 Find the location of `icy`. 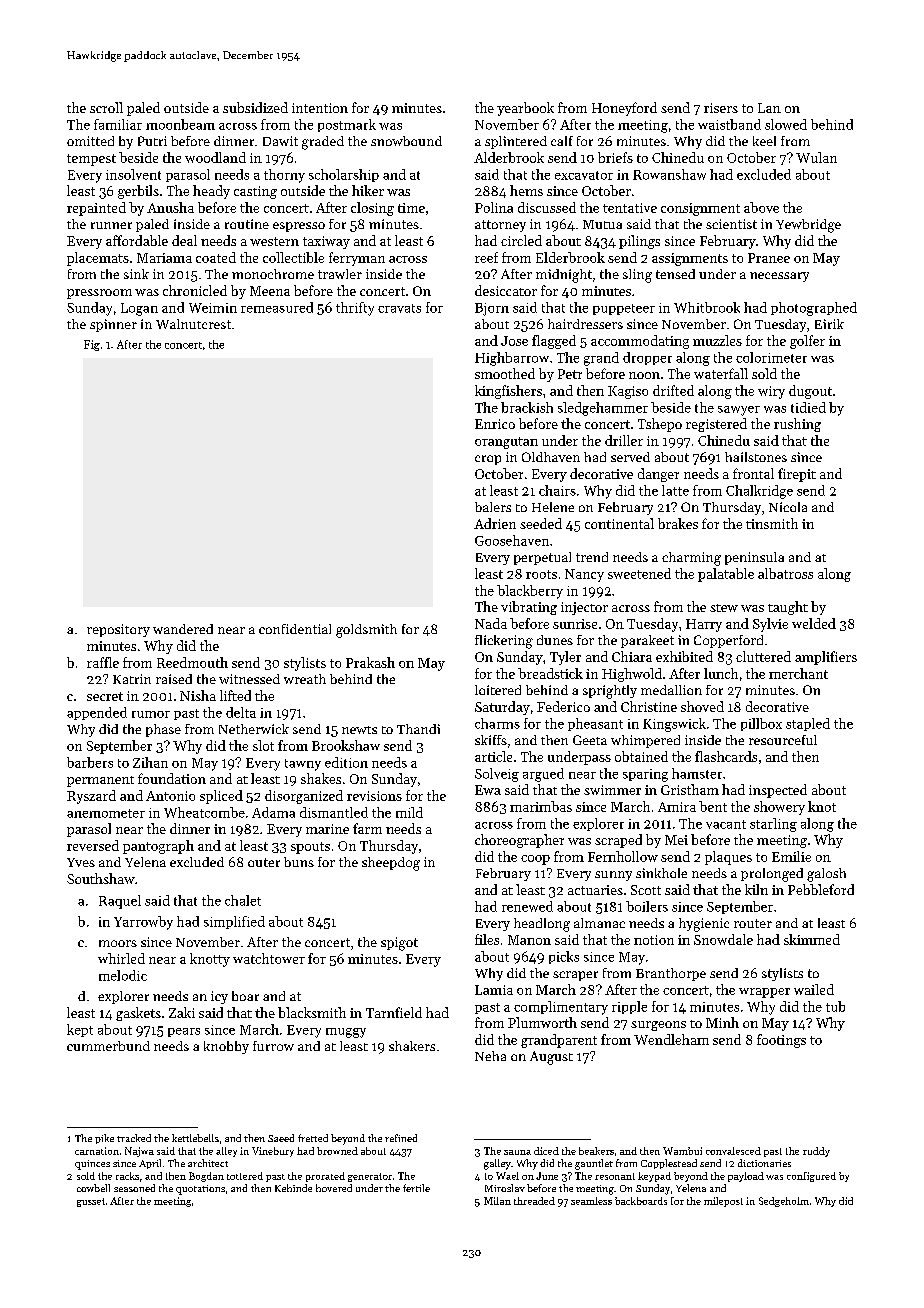

icy is located at coordinates (219, 997).
